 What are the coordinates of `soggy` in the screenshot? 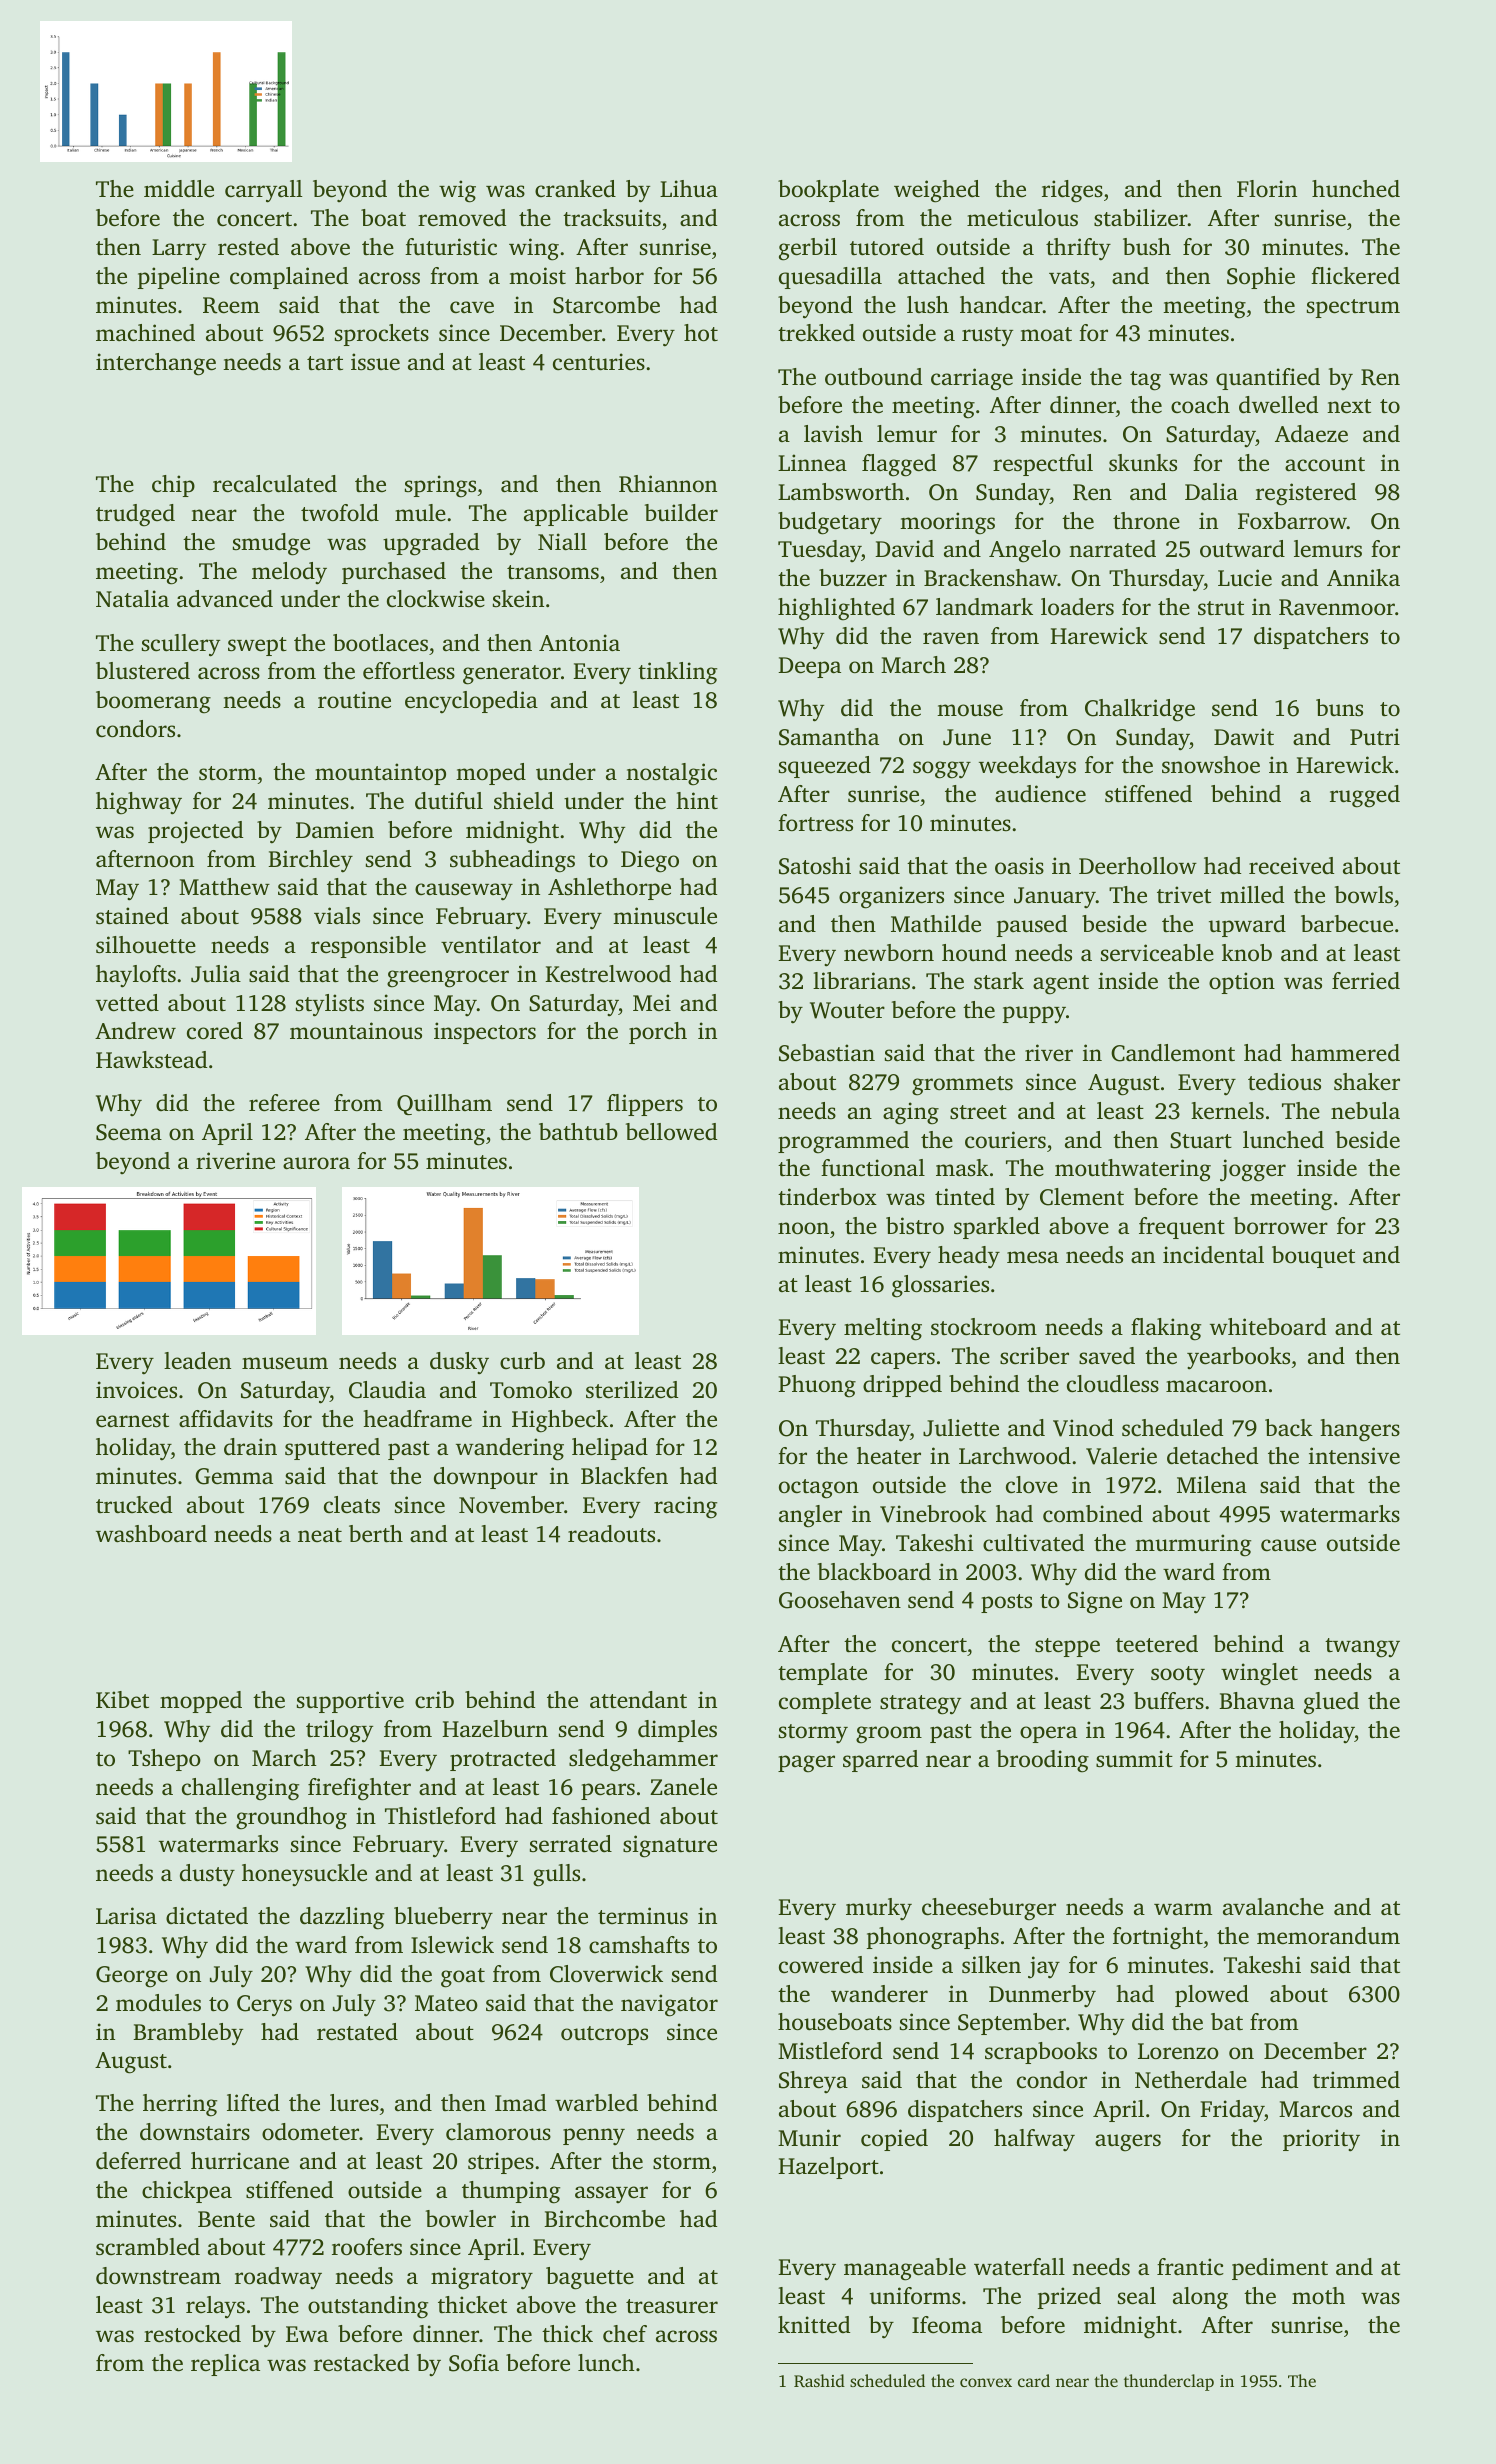 It's located at (942, 770).
